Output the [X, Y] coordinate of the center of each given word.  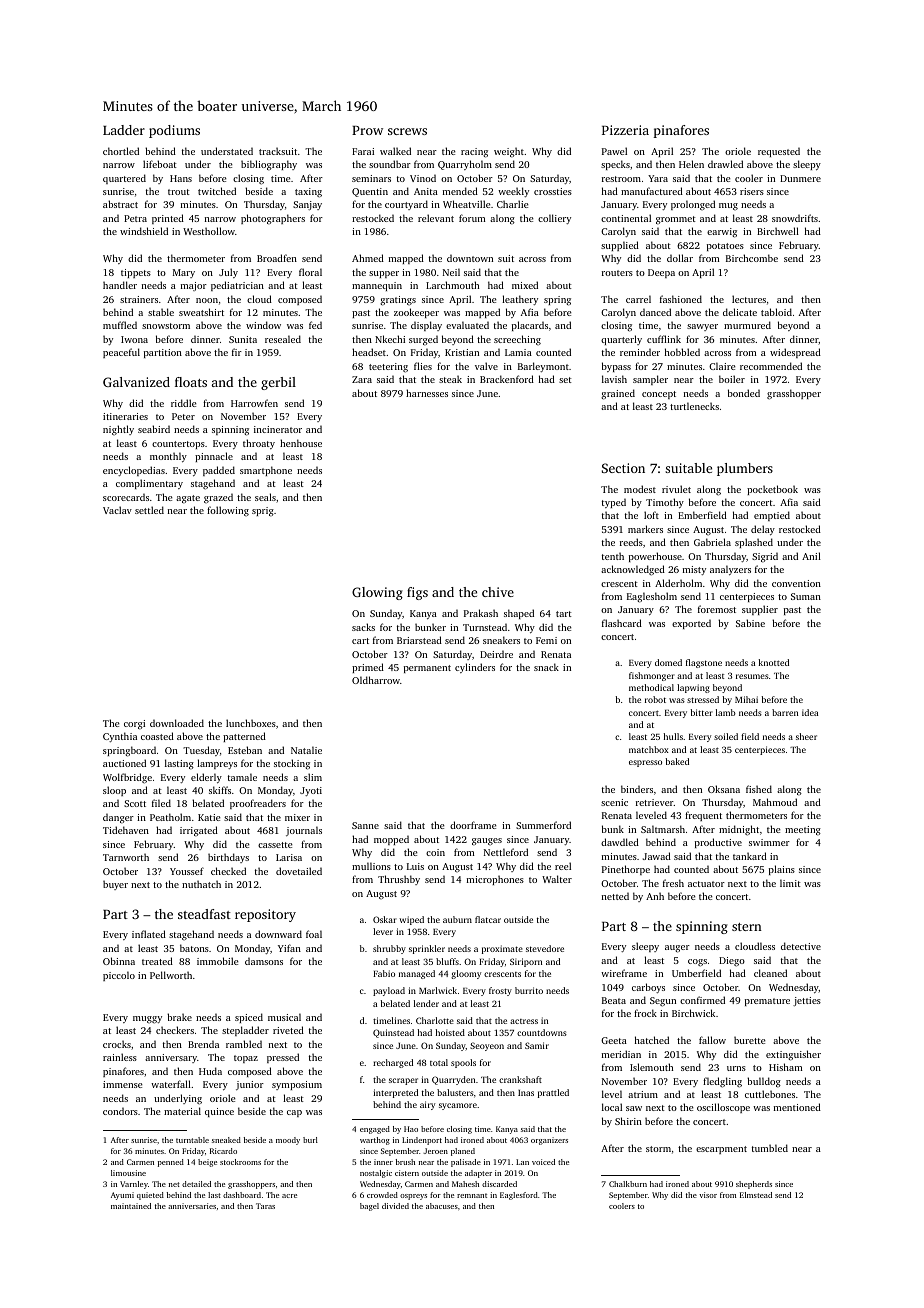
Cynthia [120, 737]
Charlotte [435, 1020]
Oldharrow [376, 680]
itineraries [125, 416]
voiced [543, 1162]
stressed [703, 699]
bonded [744, 393]
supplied [620, 246]
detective [801, 946]
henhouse [301, 443]
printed [168, 219]
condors [120, 1111]
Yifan [289, 948]
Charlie [513, 204]
